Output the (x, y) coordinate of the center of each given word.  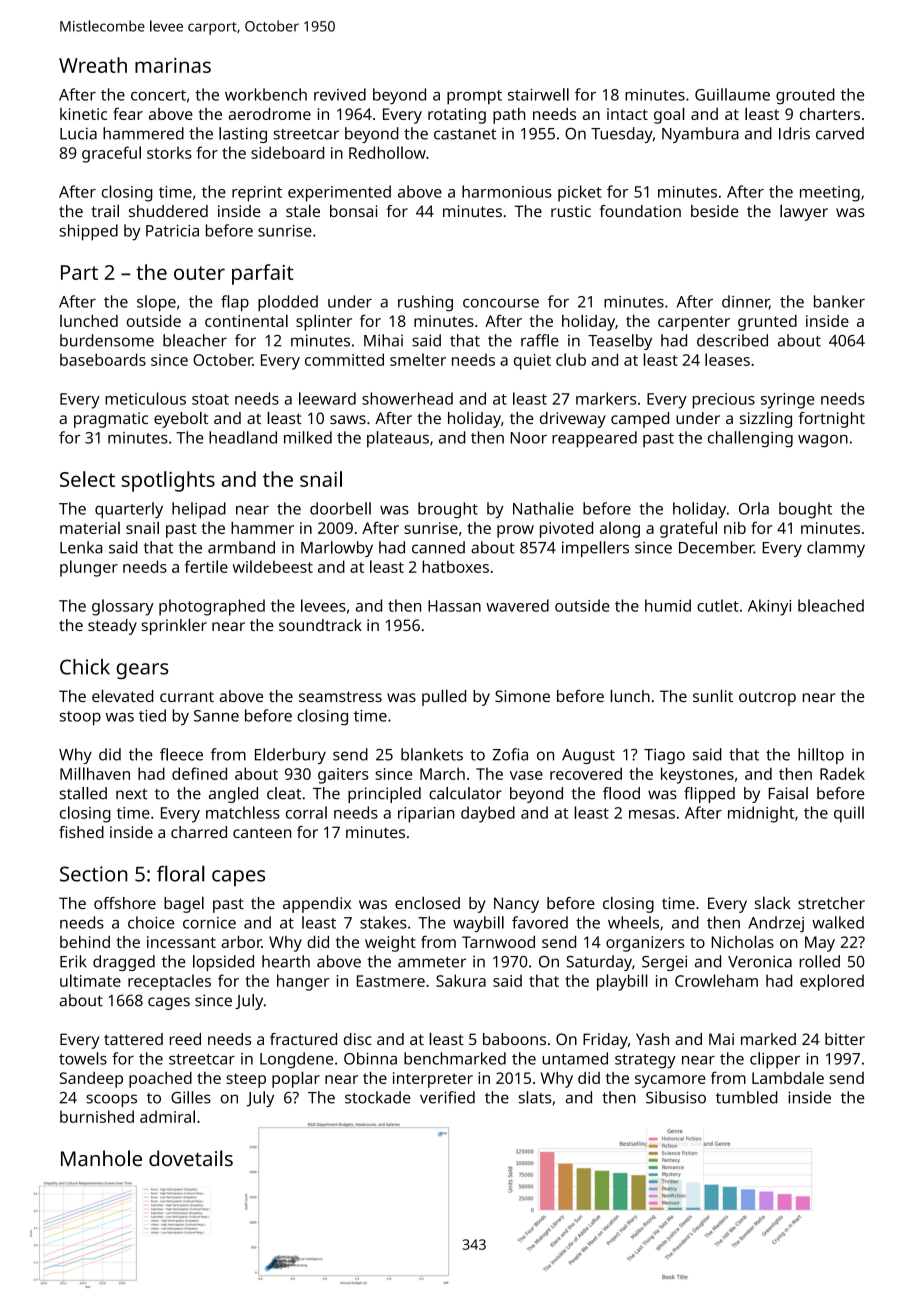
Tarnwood (498, 942)
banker (839, 301)
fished (81, 832)
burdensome (107, 340)
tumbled (747, 1097)
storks (169, 153)
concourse (501, 303)
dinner (745, 302)
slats (535, 1097)
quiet (532, 362)
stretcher (831, 903)
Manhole (101, 1158)
